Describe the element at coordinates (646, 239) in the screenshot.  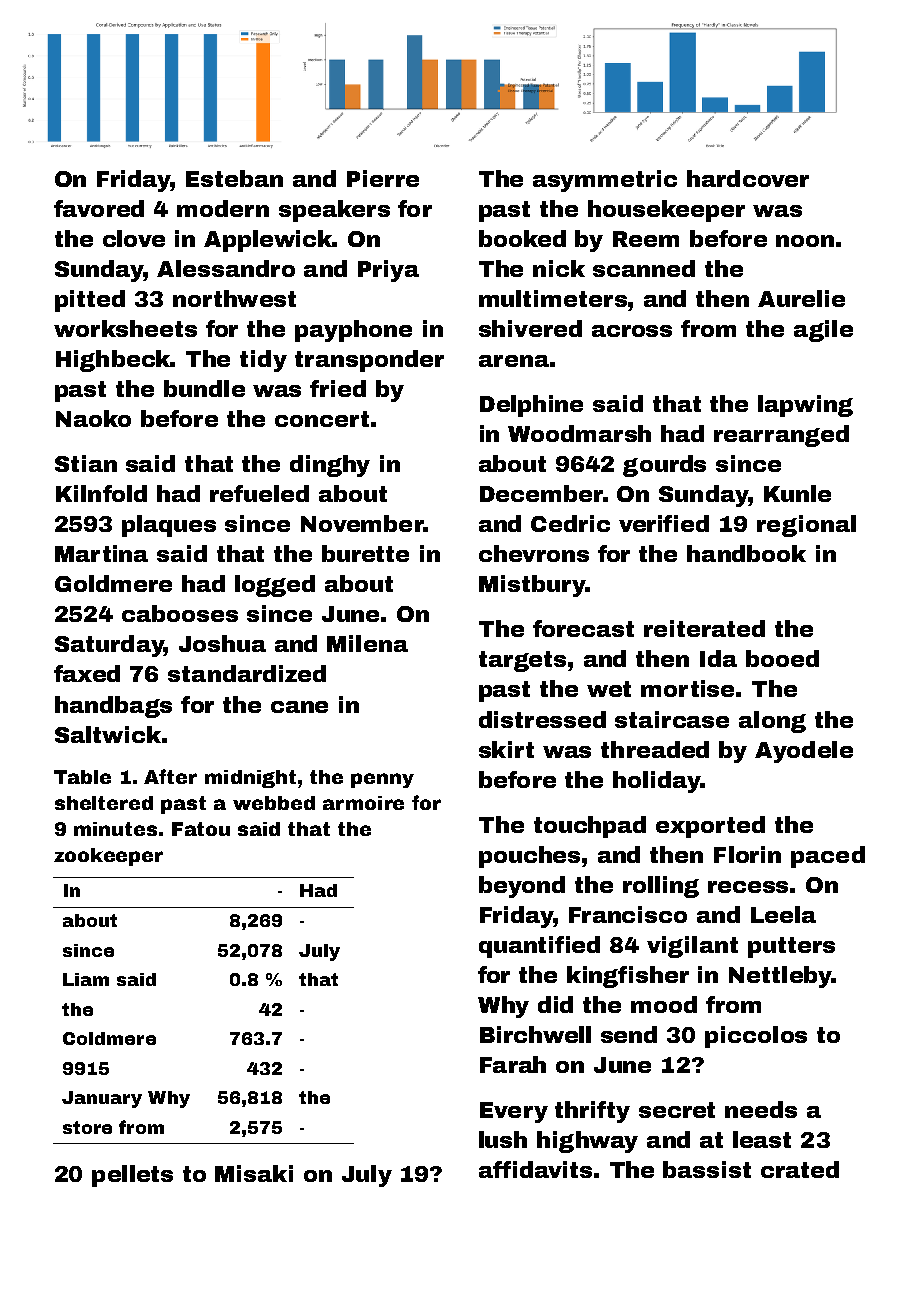
I see `Reem` at that location.
